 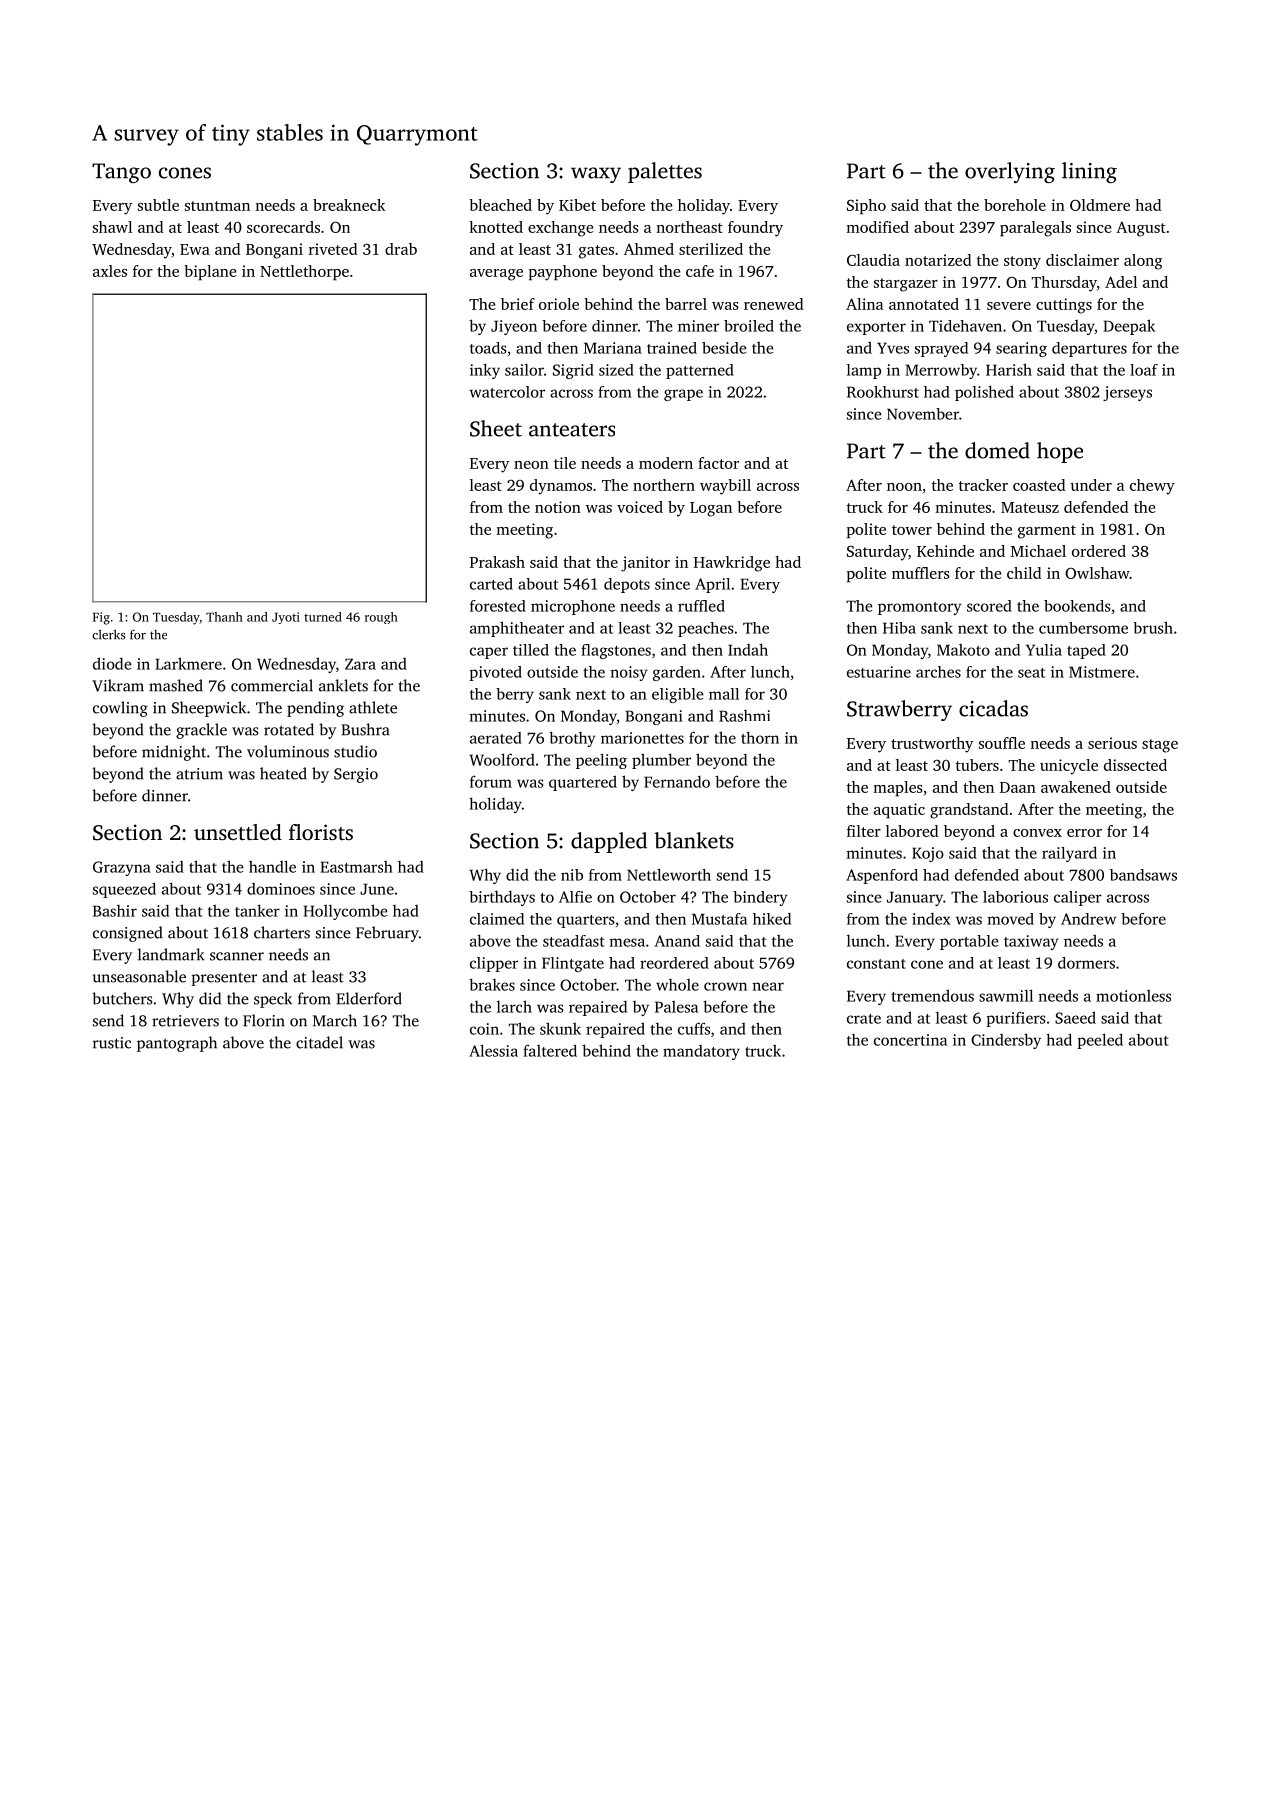 I want to click on Florin, so click(x=264, y=1020).
